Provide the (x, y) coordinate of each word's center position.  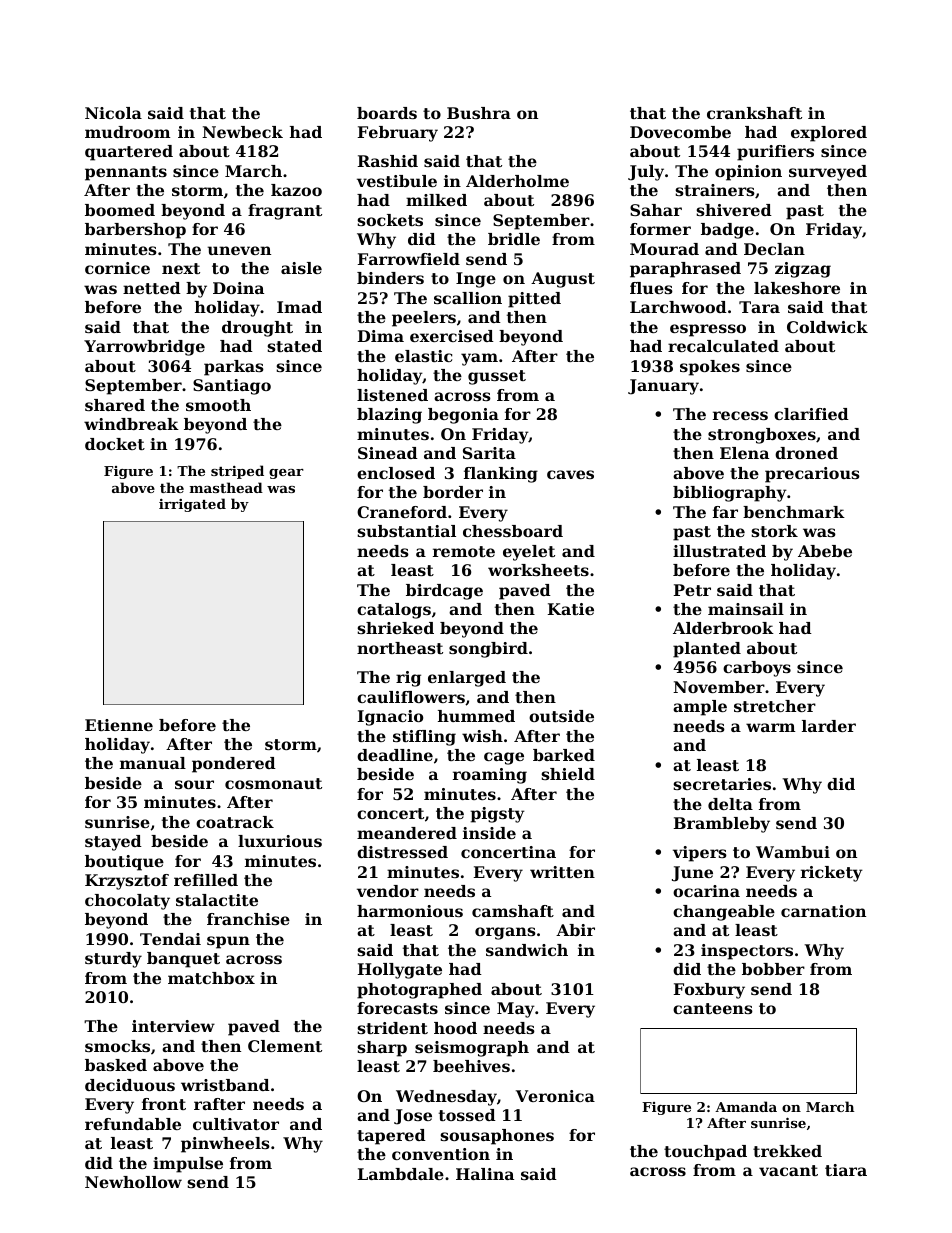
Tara (759, 307)
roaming (490, 776)
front (164, 1104)
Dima (381, 336)
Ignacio (390, 718)
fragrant (285, 212)
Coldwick (827, 327)
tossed (467, 1115)
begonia (463, 416)
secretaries (722, 784)
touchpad (705, 1153)
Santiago (232, 387)
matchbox (211, 978)
